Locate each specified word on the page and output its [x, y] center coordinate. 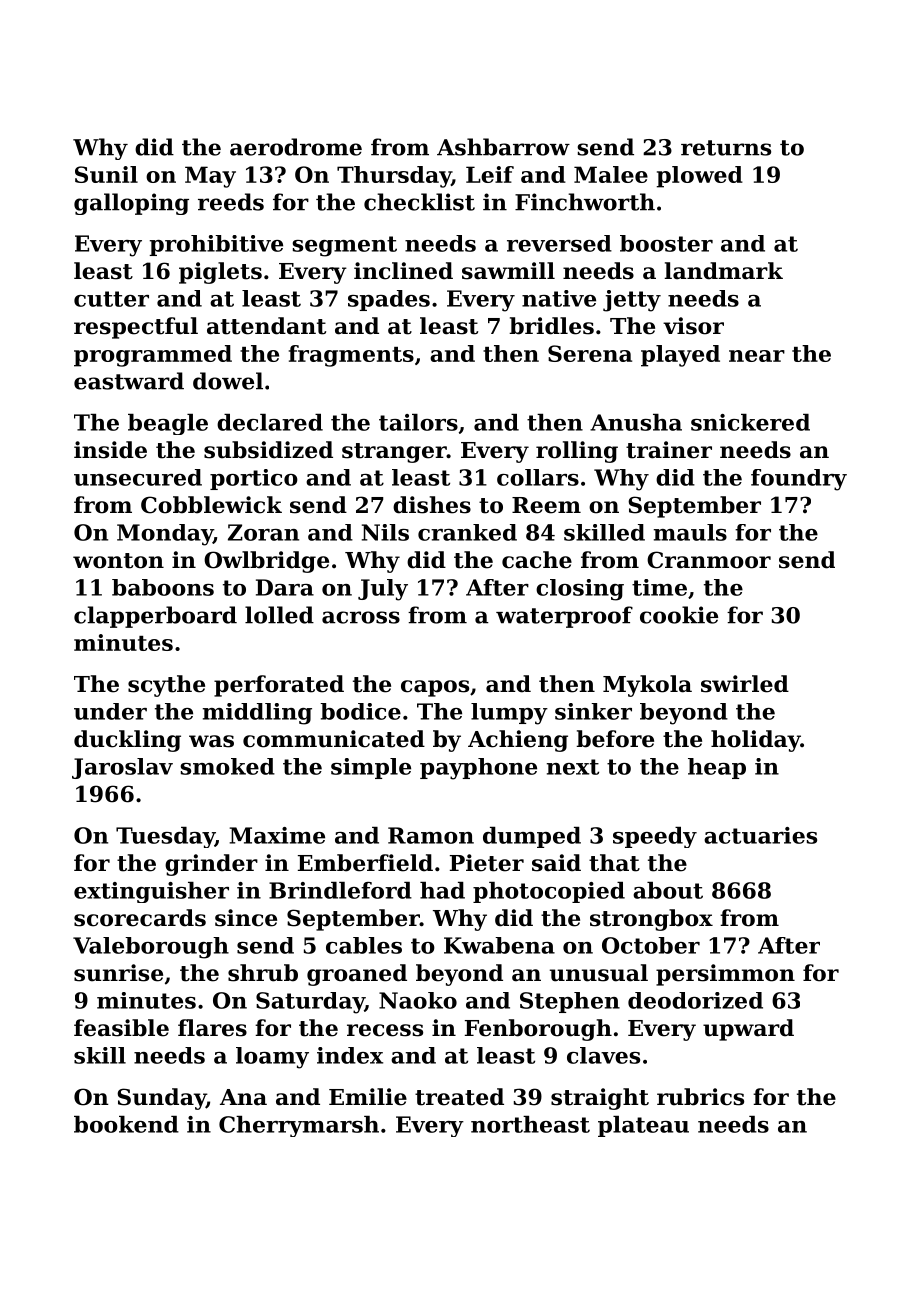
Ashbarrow [503, 147]
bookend [126, 1124]
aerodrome [296, 147]
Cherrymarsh [299, 1126]
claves [603, 1055]
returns [726, 148]
